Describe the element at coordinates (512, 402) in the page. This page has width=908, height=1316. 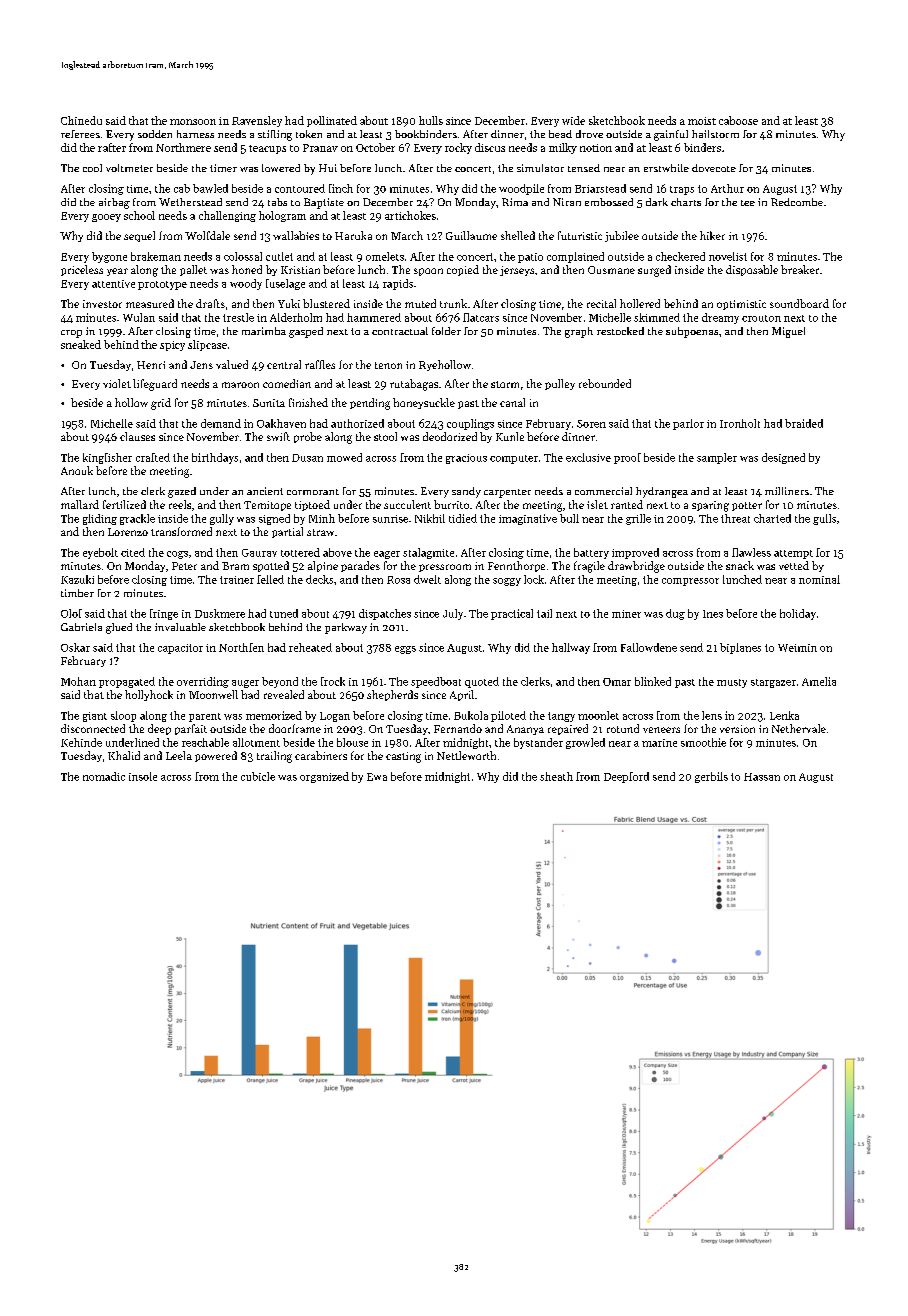
I see `canal` at that location.
